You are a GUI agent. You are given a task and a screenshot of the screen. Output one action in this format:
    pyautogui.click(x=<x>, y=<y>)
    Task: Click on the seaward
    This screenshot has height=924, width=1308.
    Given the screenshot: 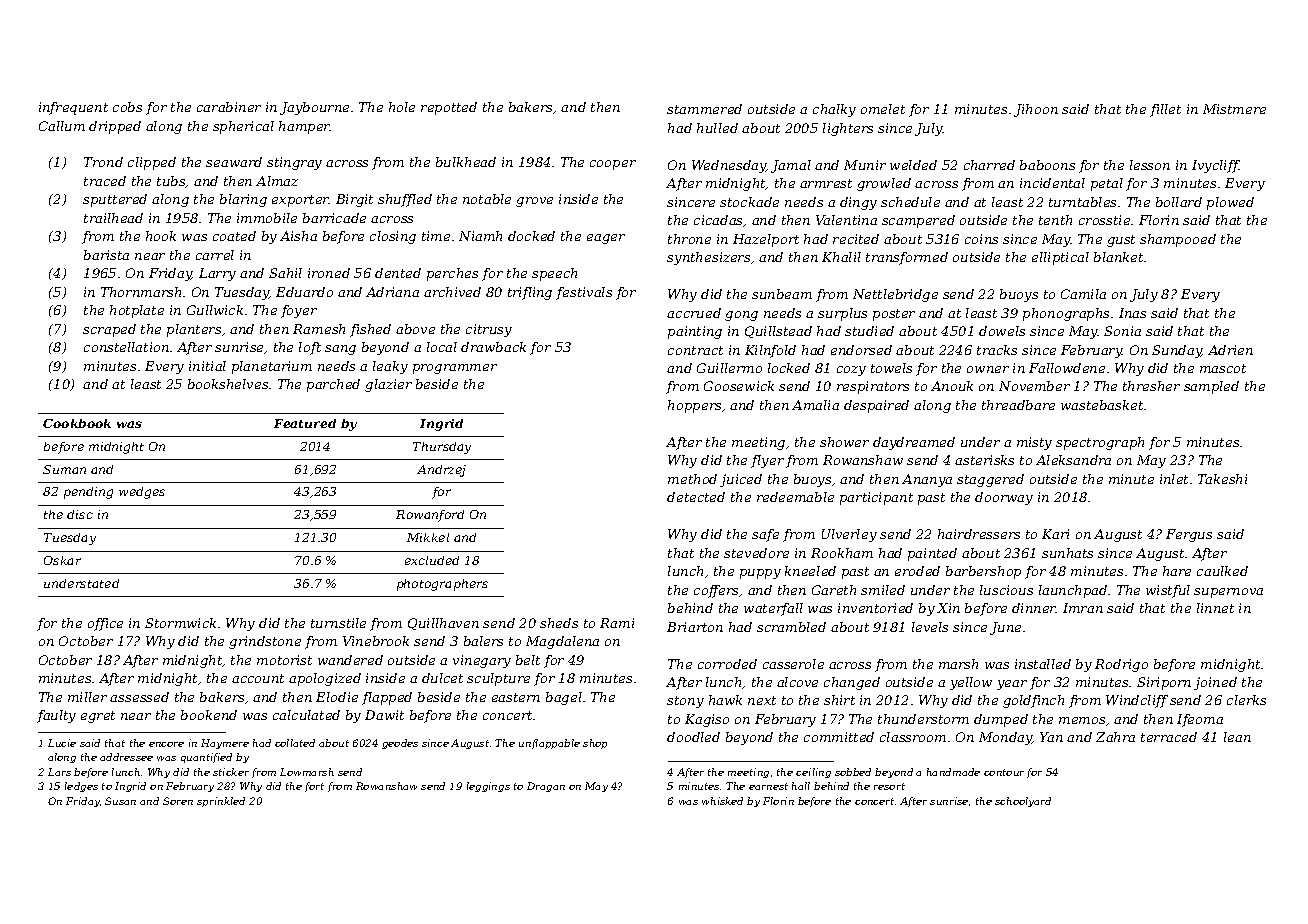 What is the action you would take?
    pyautogui.click(x=234, y=162)
